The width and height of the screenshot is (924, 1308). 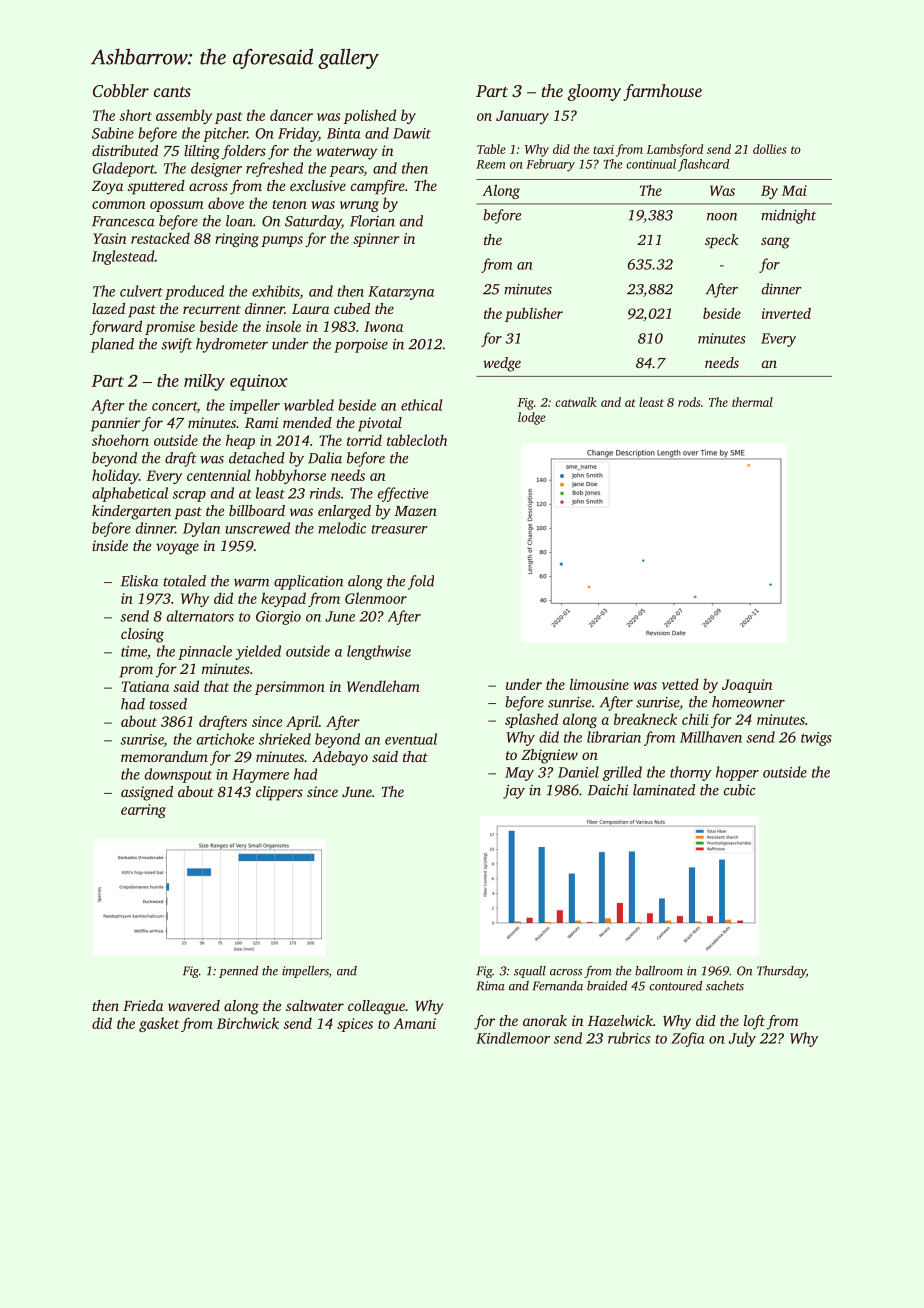 I want to click on dancer, so click(x=291, y=115).
